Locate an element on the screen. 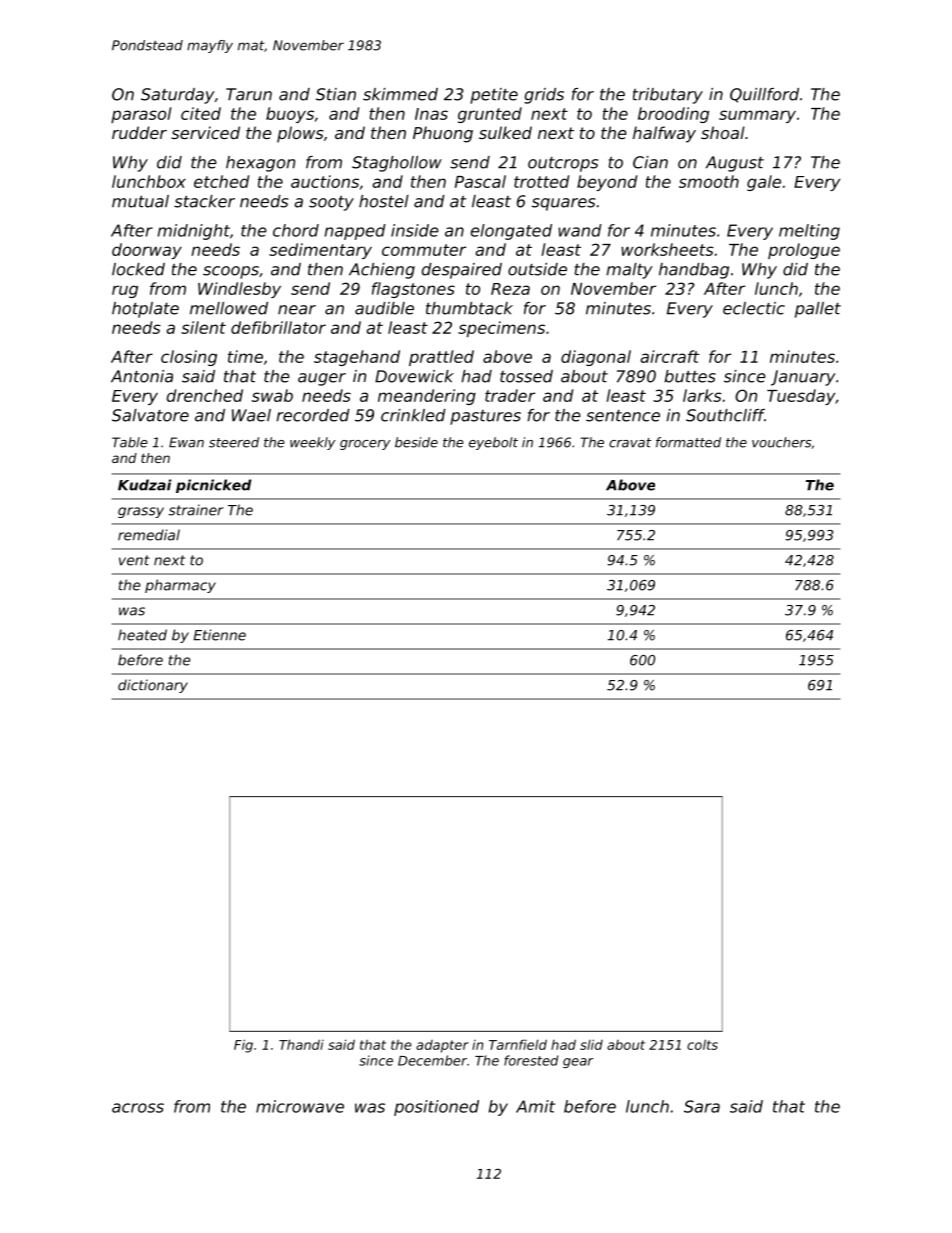  adapter is located at coordinates (442, 1046).
